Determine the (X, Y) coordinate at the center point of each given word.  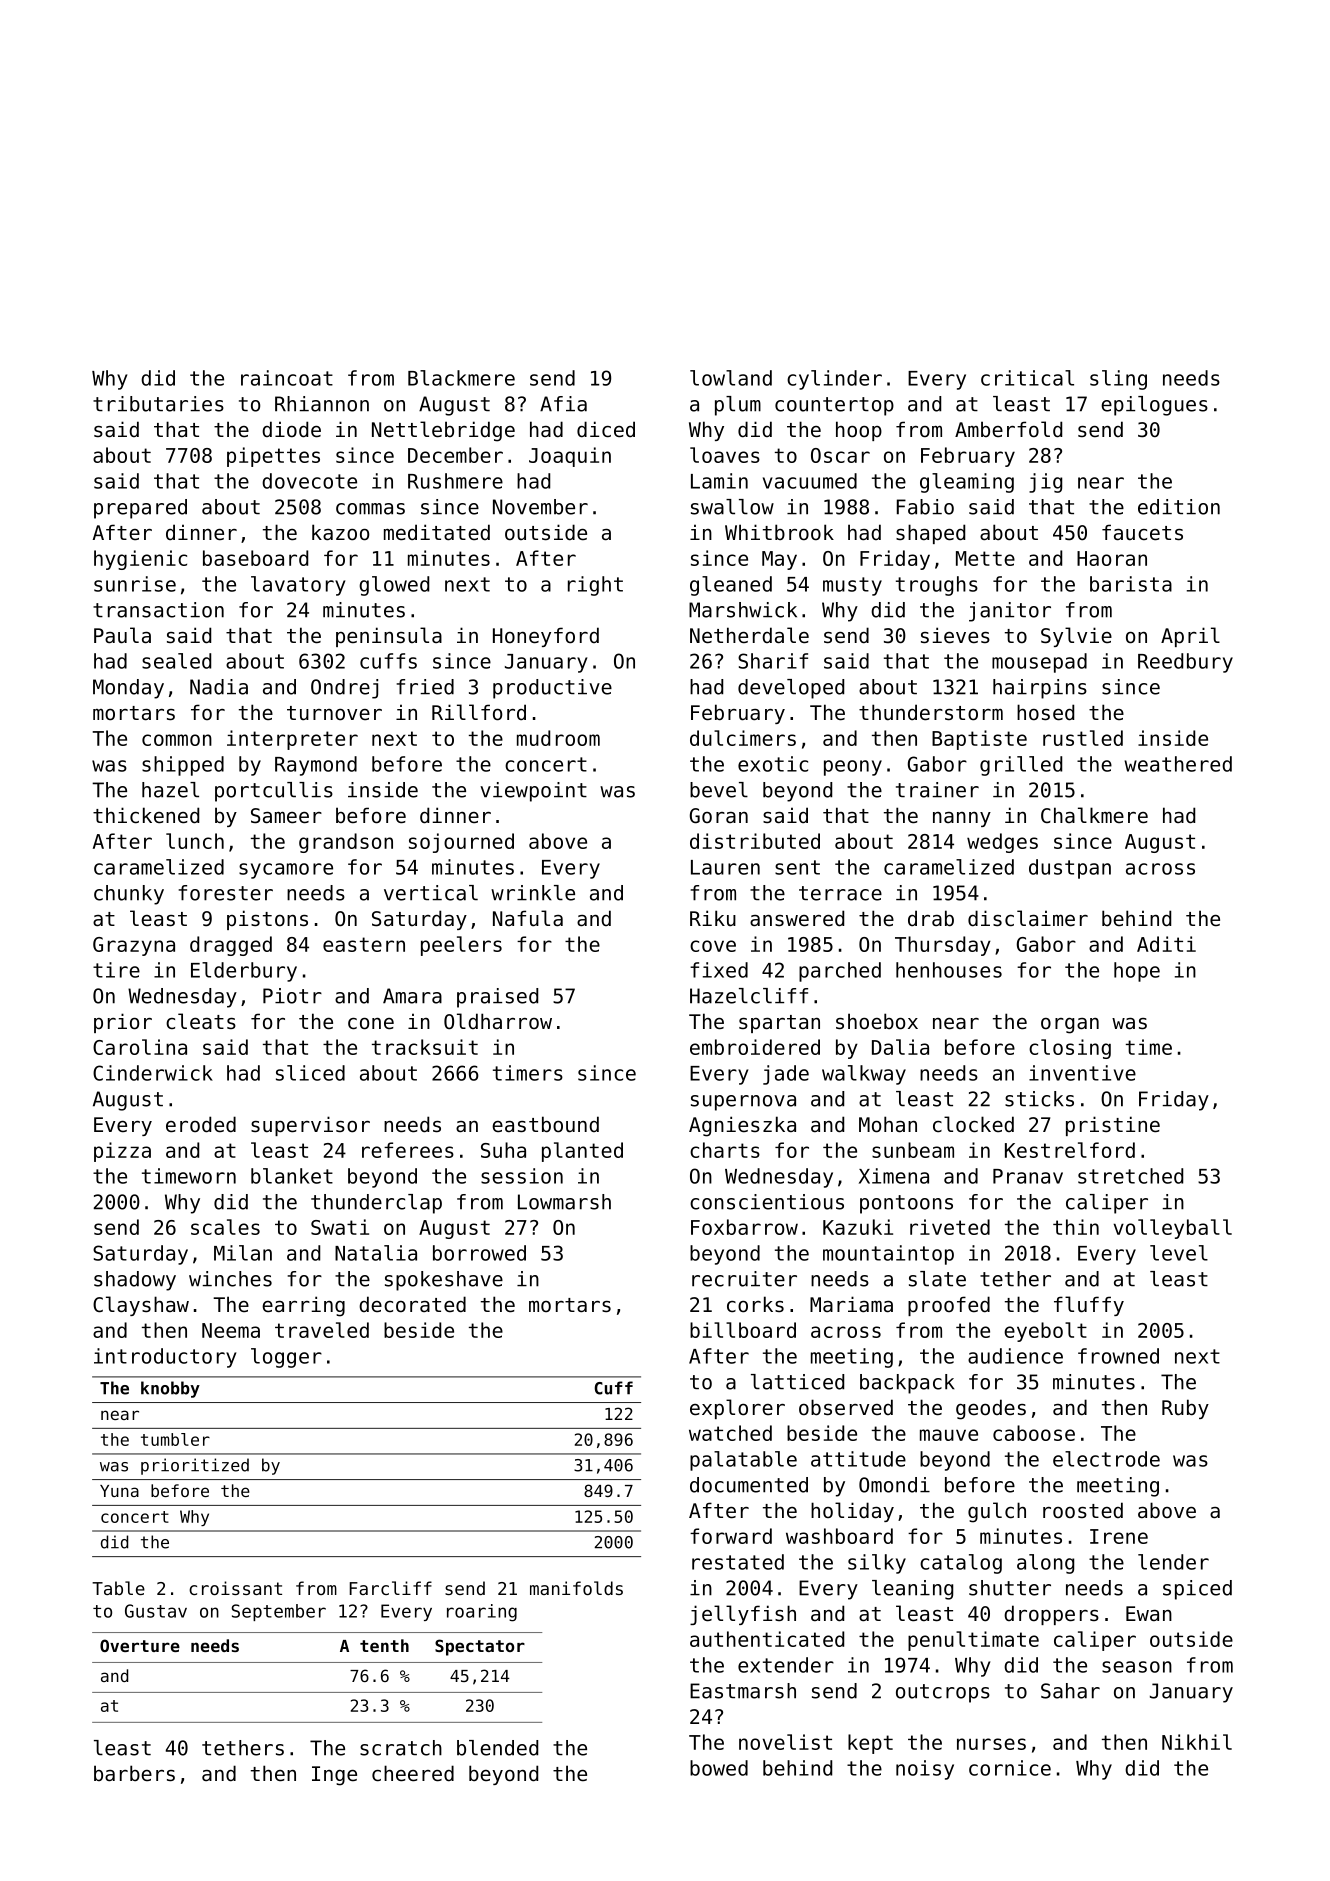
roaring (482, 1613)
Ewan (1149, 1613)
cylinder (834, 380)
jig (1045, 483)
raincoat (287, 378)
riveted (950, 1227)
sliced (310, 1073)
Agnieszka (742, 1126)
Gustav (156, 1611)
